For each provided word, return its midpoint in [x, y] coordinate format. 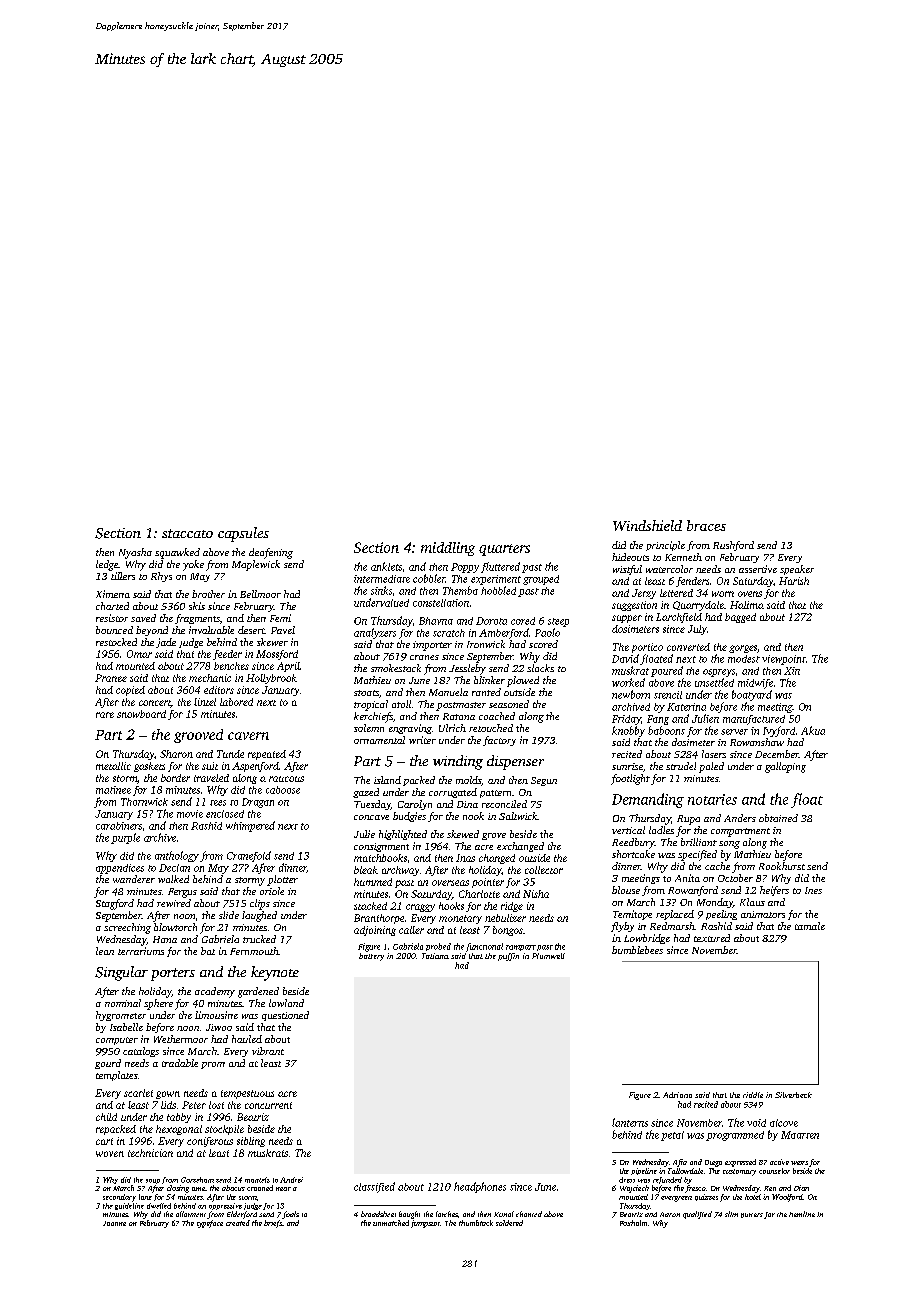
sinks [381, 590]
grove [494, 836]
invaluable [211, 630]
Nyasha [135, 553]
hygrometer [121, 1016]
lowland [286, 1003]
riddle [753, 1095]
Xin [792, 671]
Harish [794, 581]
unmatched [391, 1223]
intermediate [382, 579]
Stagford [115, 904]
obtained [778, 818]
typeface [210, 1224]
